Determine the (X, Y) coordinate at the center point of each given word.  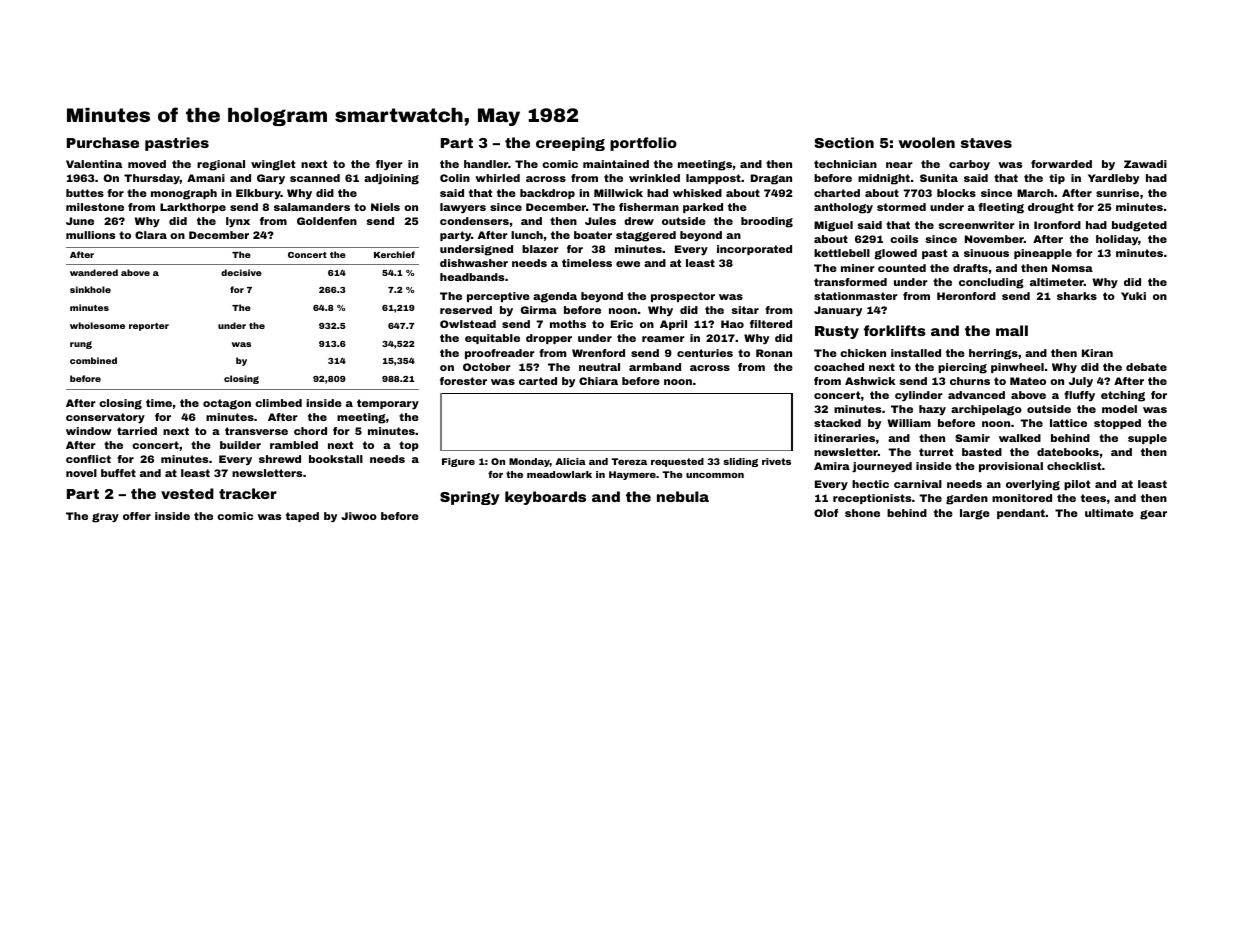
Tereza (629, 461)
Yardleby (1113, 179)
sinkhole (90, 289)
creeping (570, 144)
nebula (683, 496)
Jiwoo (359, 516)
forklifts (895, 330)
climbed (278, 403)
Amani (206, 178)
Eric (622, 324)
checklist (1074, 466)
